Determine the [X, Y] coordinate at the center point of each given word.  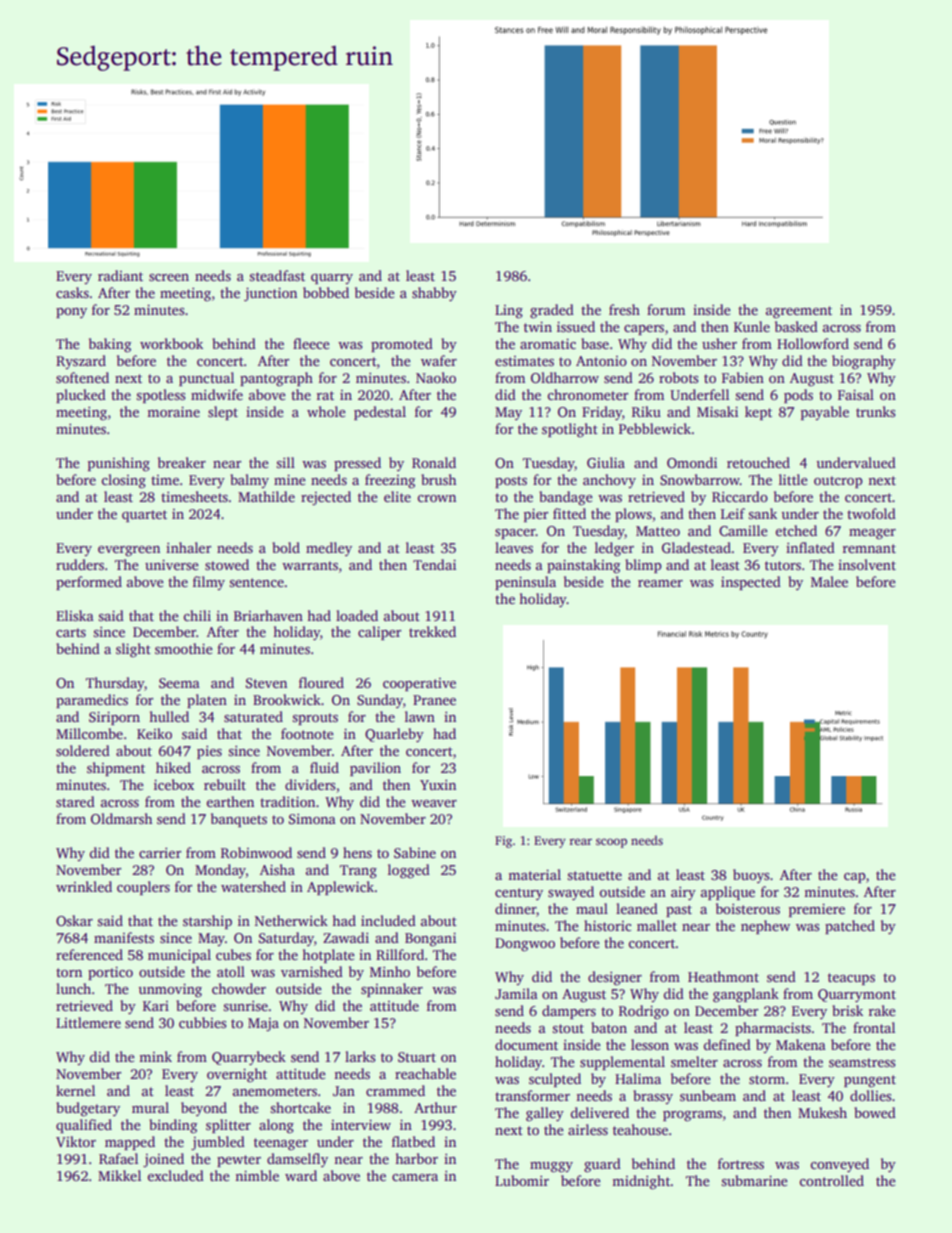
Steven [266, 683]
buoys [751, 876]
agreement [799, 312]
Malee [829, 581]
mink [155, 1056]
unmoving [170, 990]
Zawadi [346, 937]
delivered [600, 1112]
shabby [434, 294]
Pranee [434, 700]
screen [169, 277]
